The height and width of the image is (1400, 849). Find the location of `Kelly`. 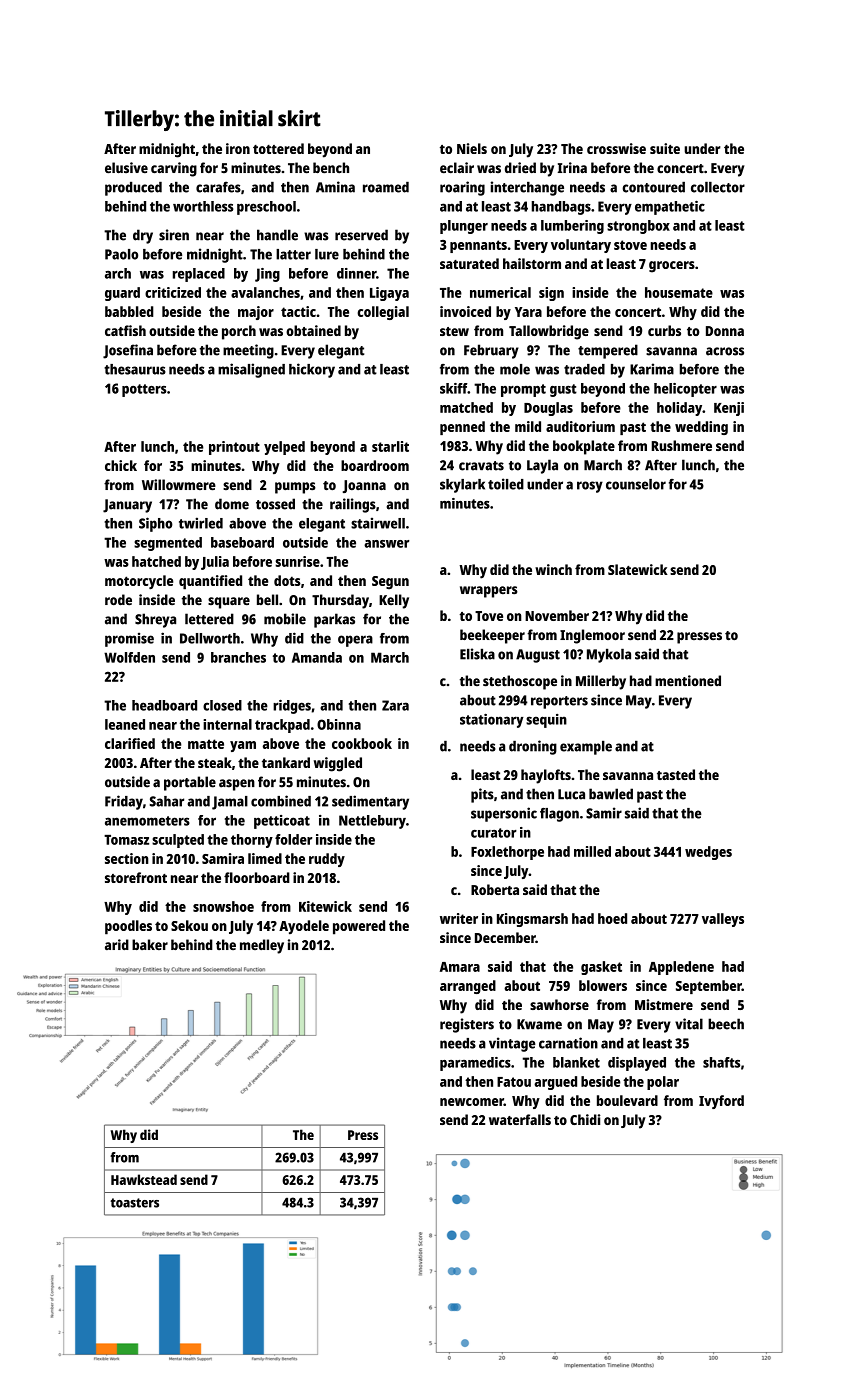

Kelly is located at coordinates (394, 601).
